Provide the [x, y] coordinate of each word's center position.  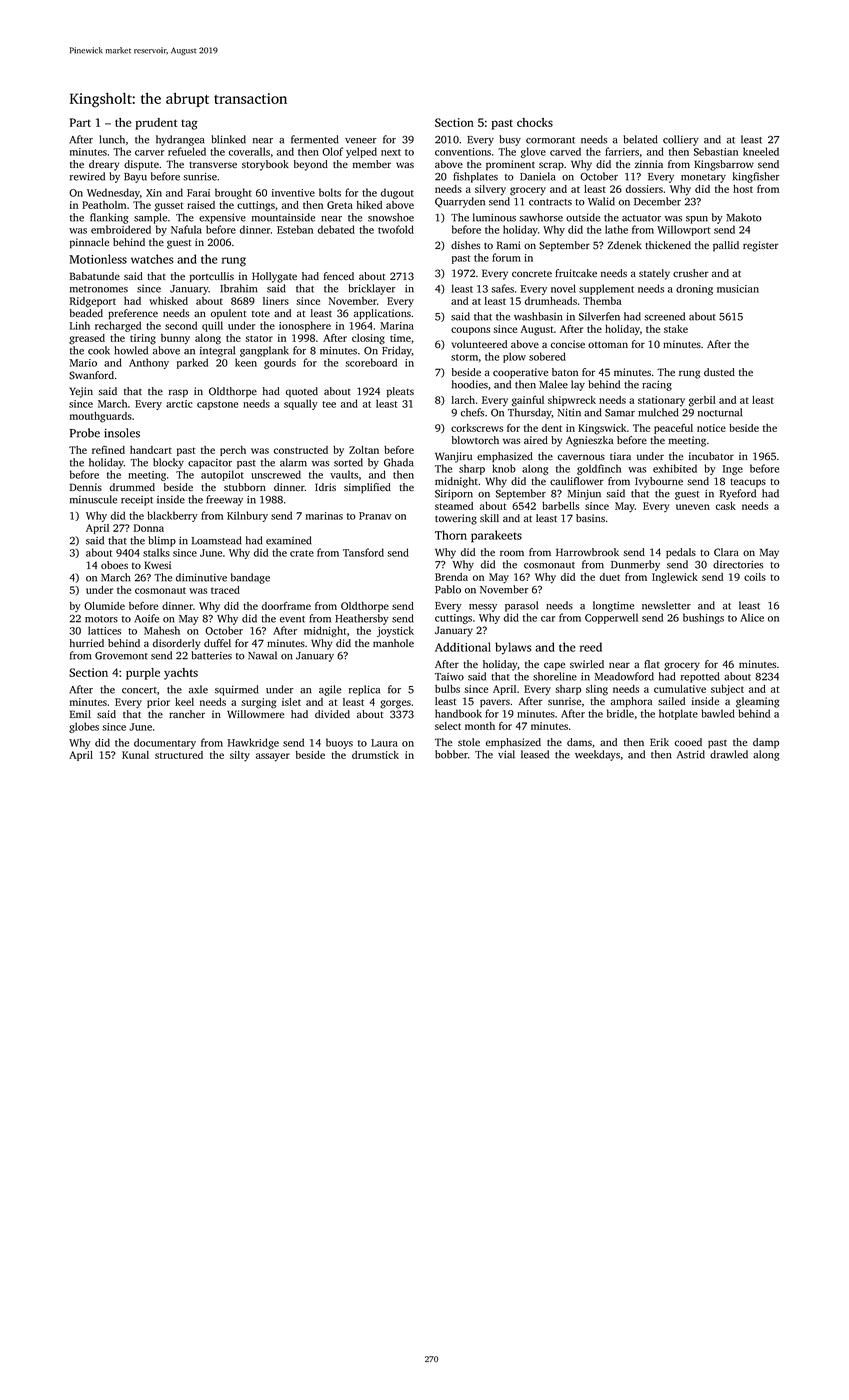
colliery [681, 140]
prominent [510, 165]
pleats [400, 392]
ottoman [608, 344]
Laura [384, 743]
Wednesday [113, 193]
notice [711, 428]
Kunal [135, 755]
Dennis [86, 487]
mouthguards [101, 417]
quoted [302, 392]
